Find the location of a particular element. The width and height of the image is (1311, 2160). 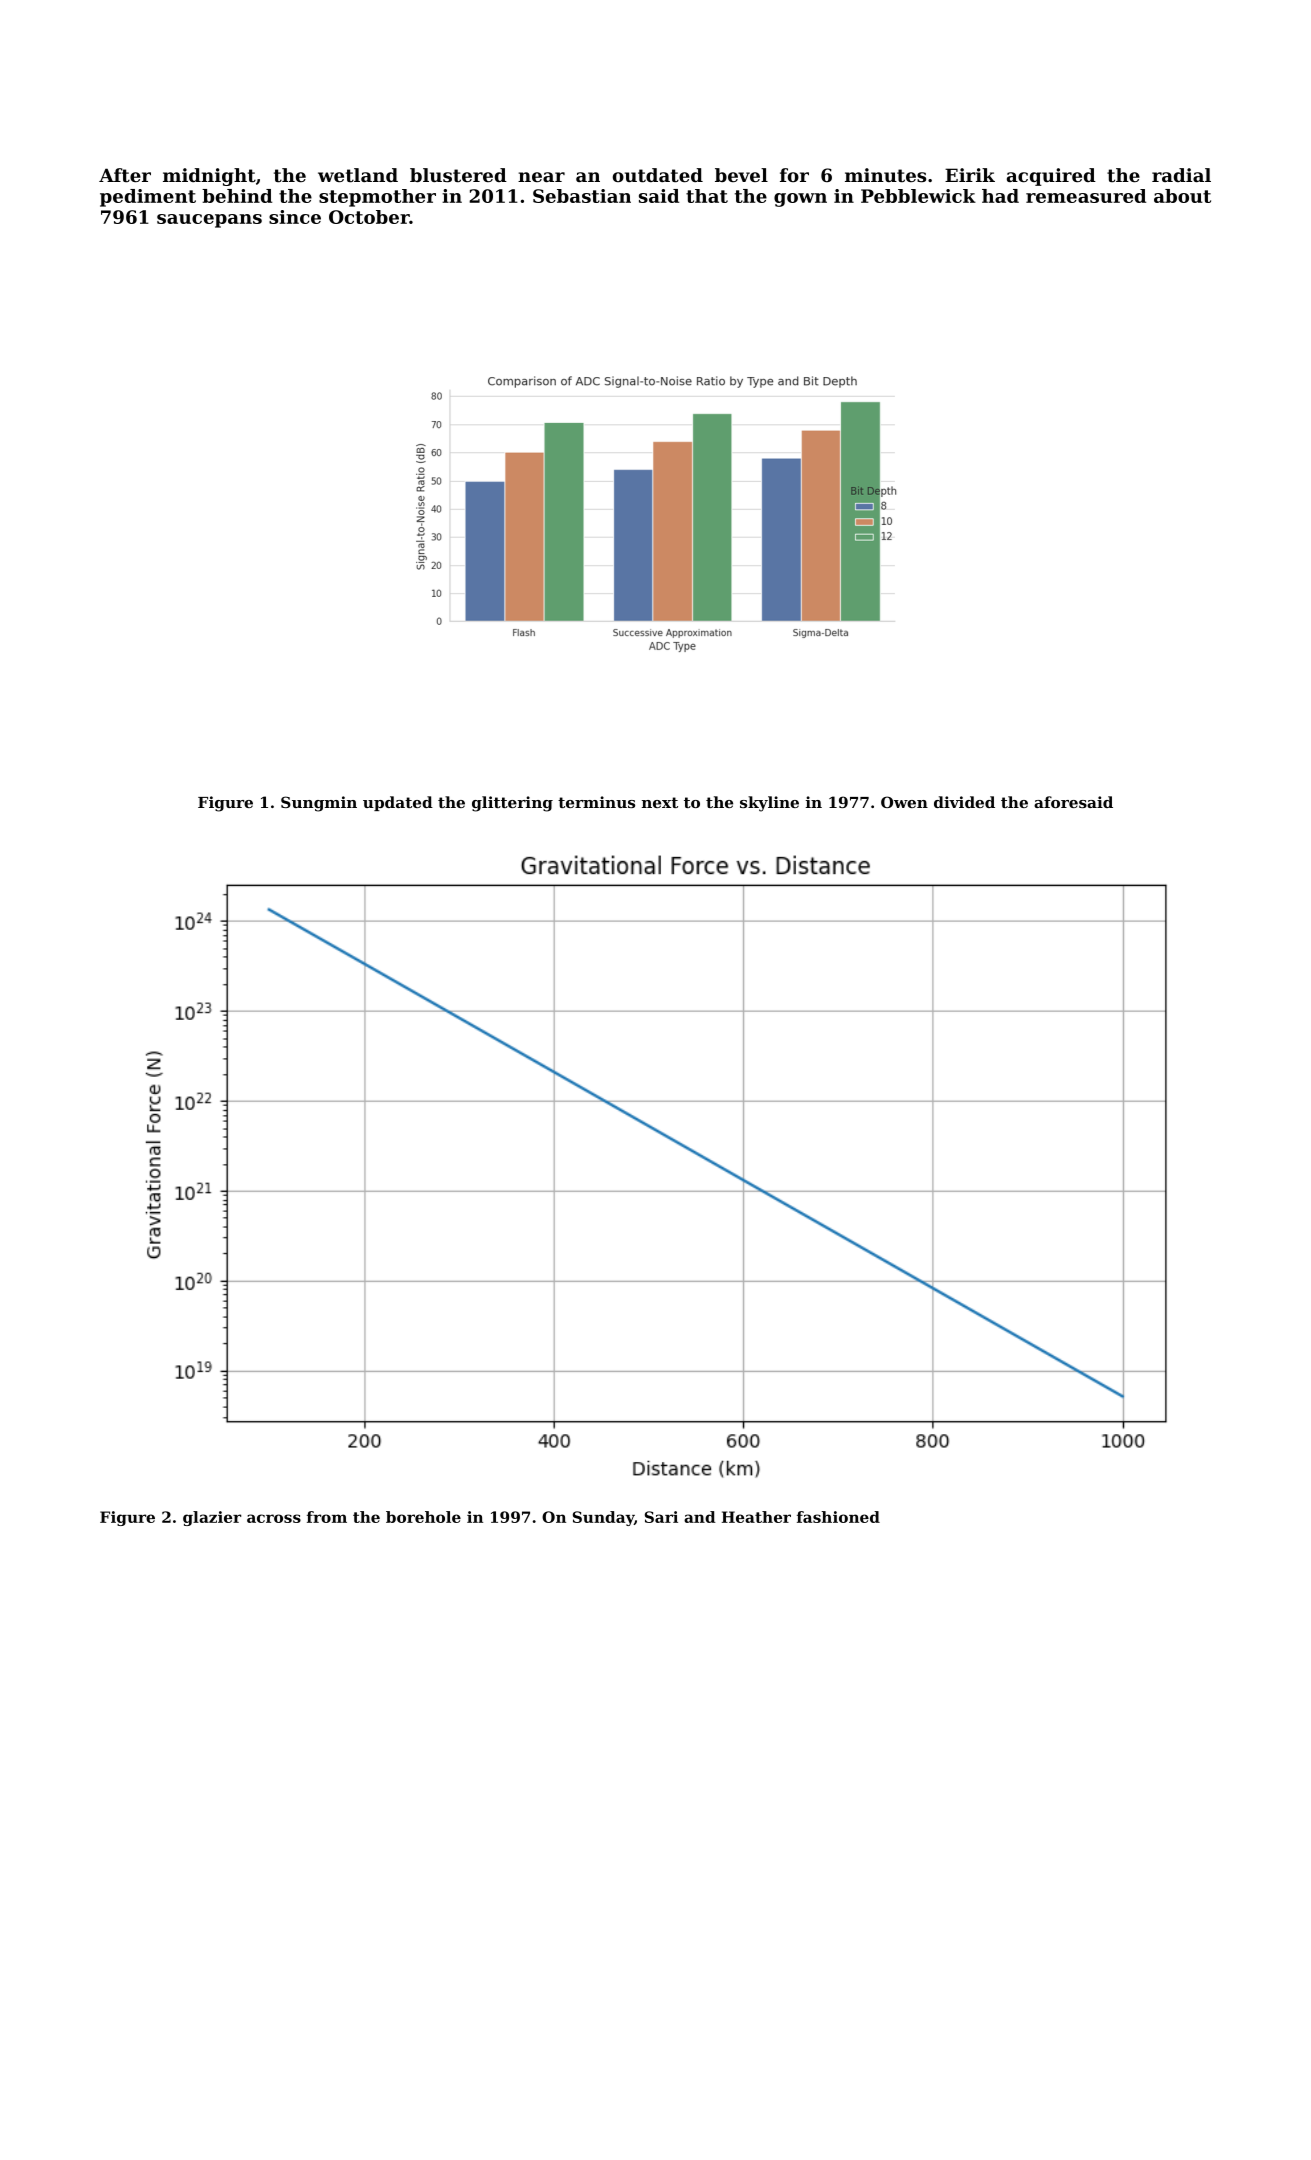

from is located at coordinates (327, 1517).
